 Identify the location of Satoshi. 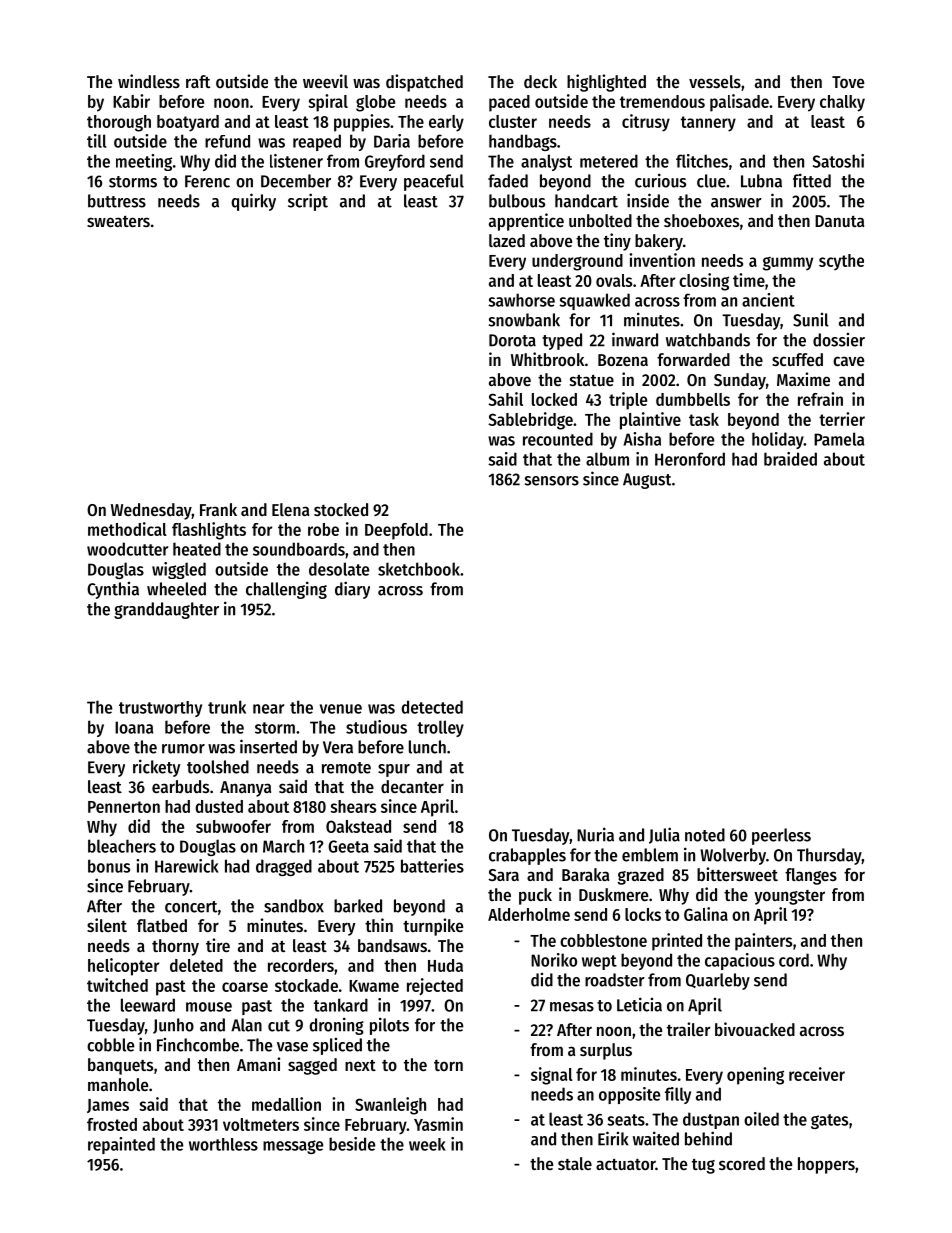
(838, 161).
